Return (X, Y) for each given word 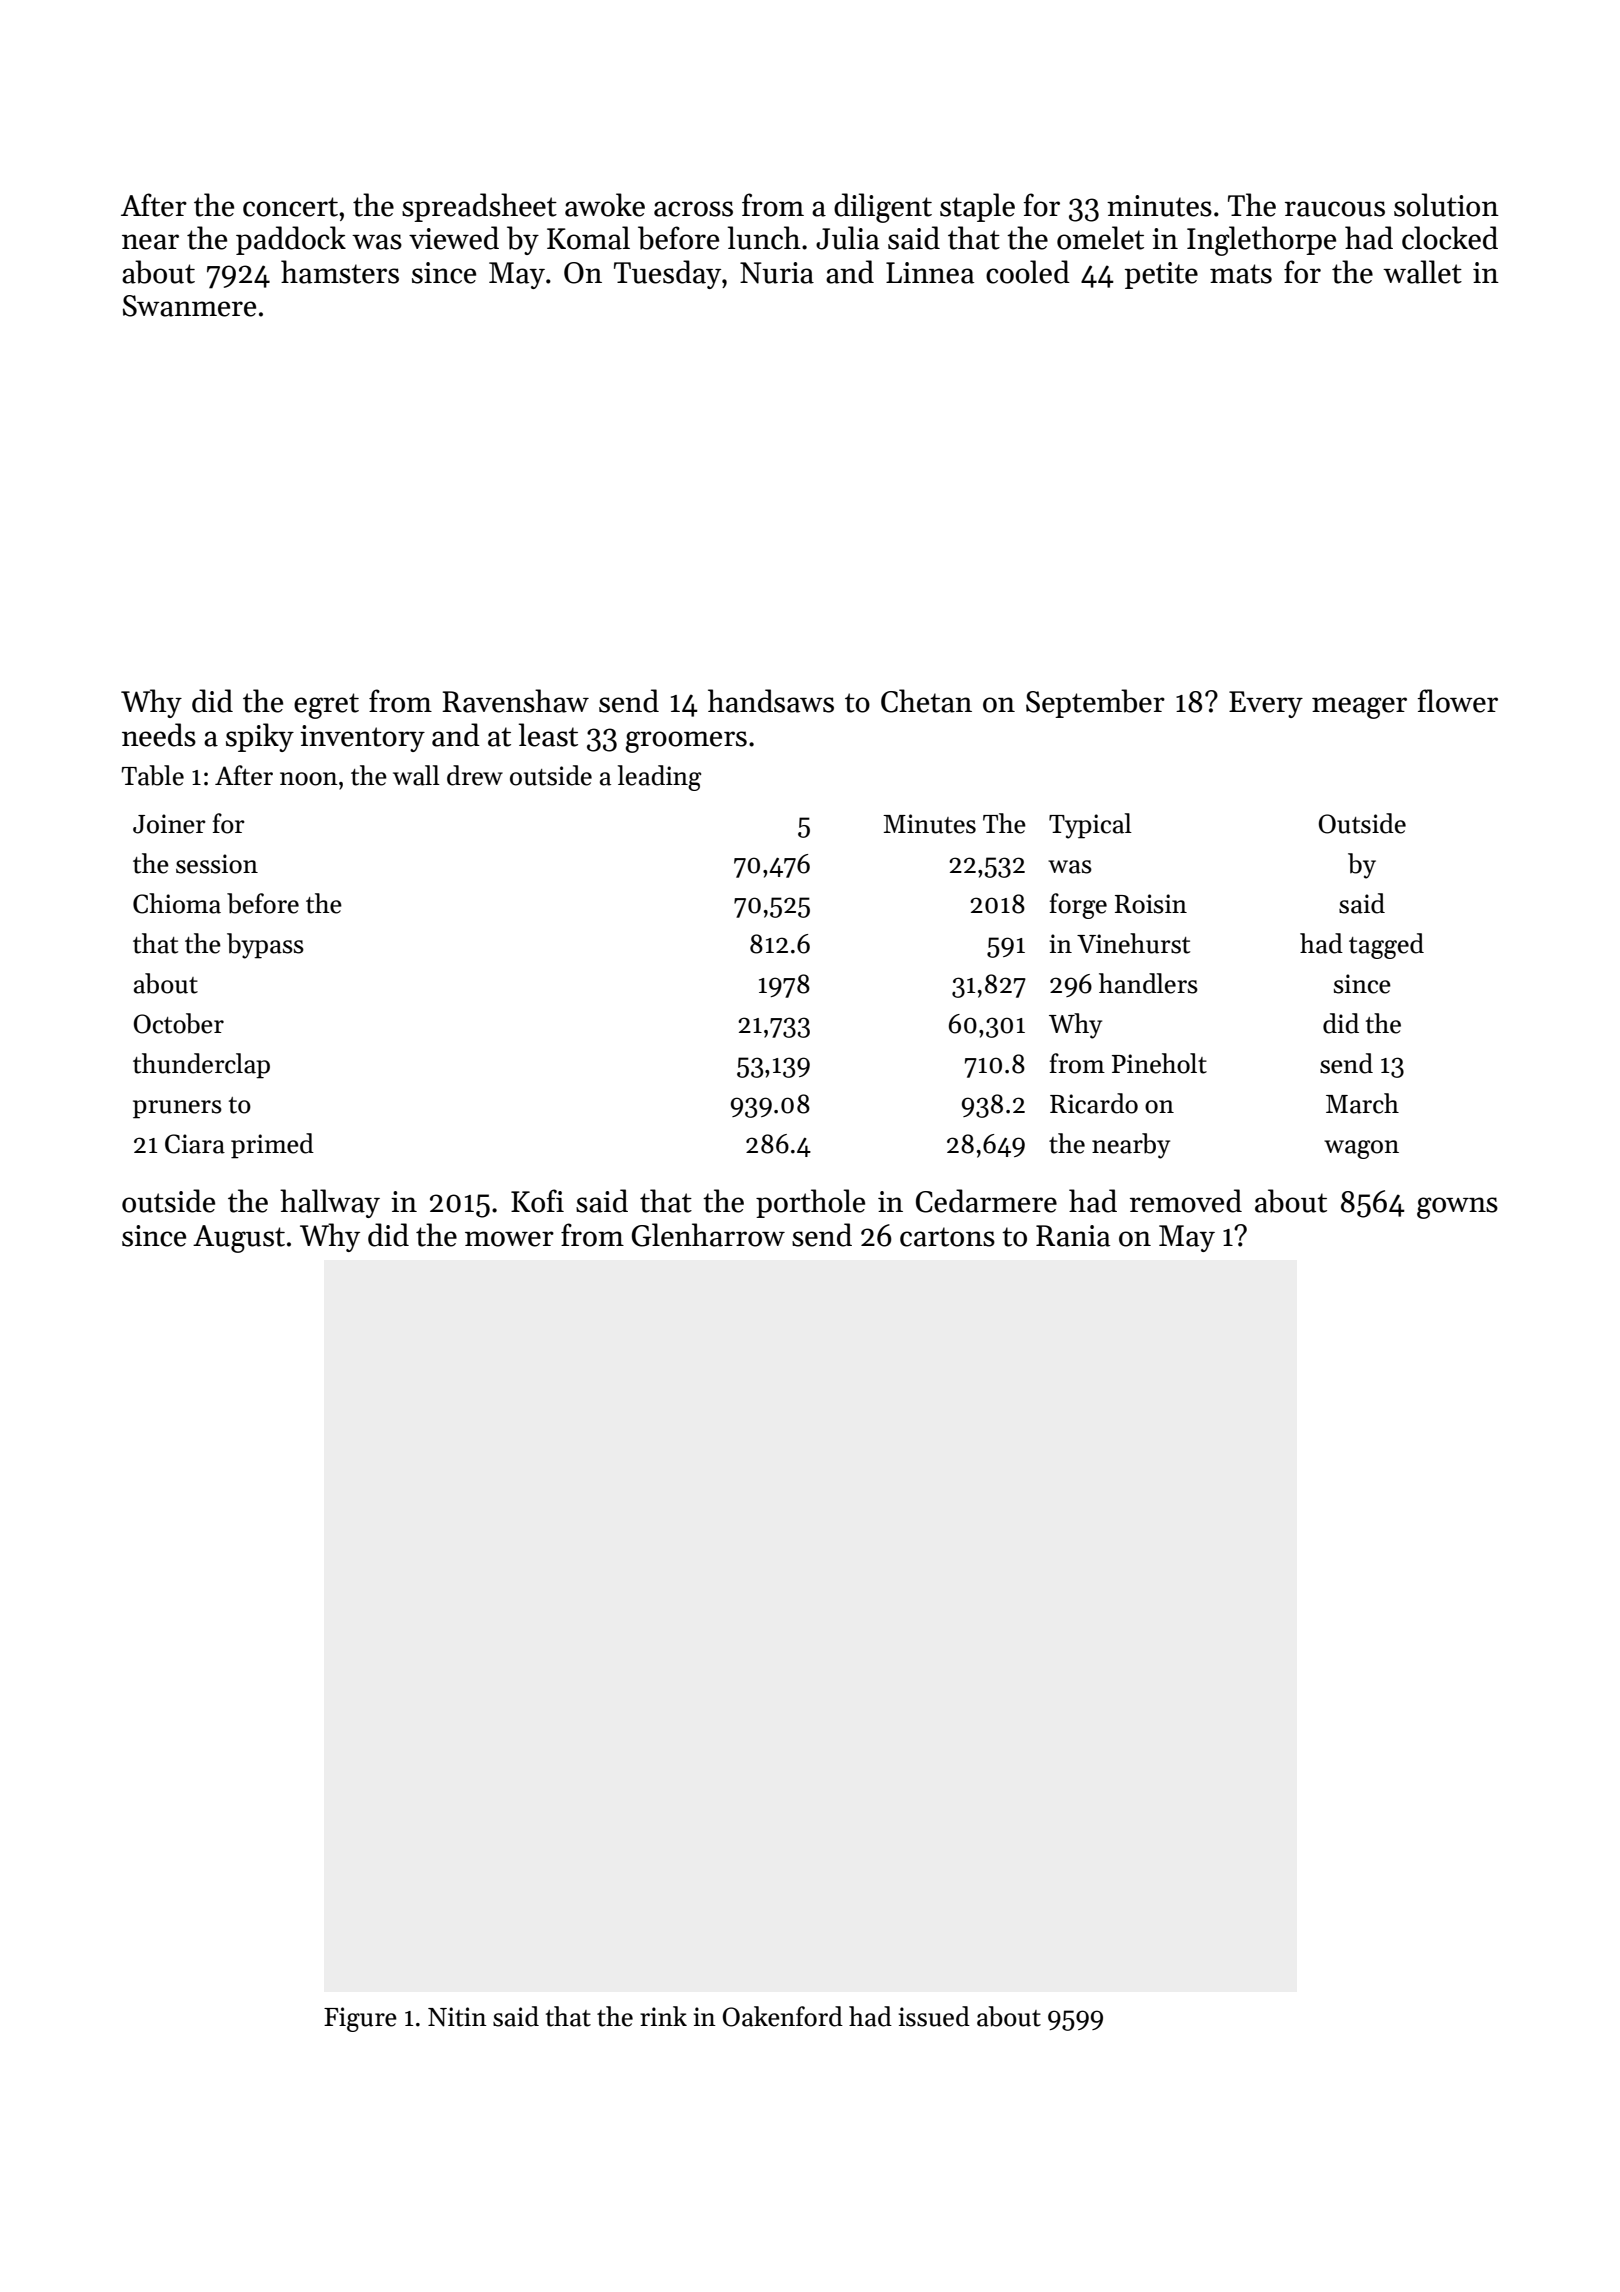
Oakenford (783, 2016)
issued (934, 2016)
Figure (360, 2019)
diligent (883, 208)
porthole (810, 1203)
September (1095, 703)
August (239, 1239)
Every (1266, 704)
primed (272, 1146)
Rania (1073, 1236)
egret (326, 706)
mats (1241, 274)
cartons (947, 1237)
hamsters (340, 272)
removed (1186, 1201)
